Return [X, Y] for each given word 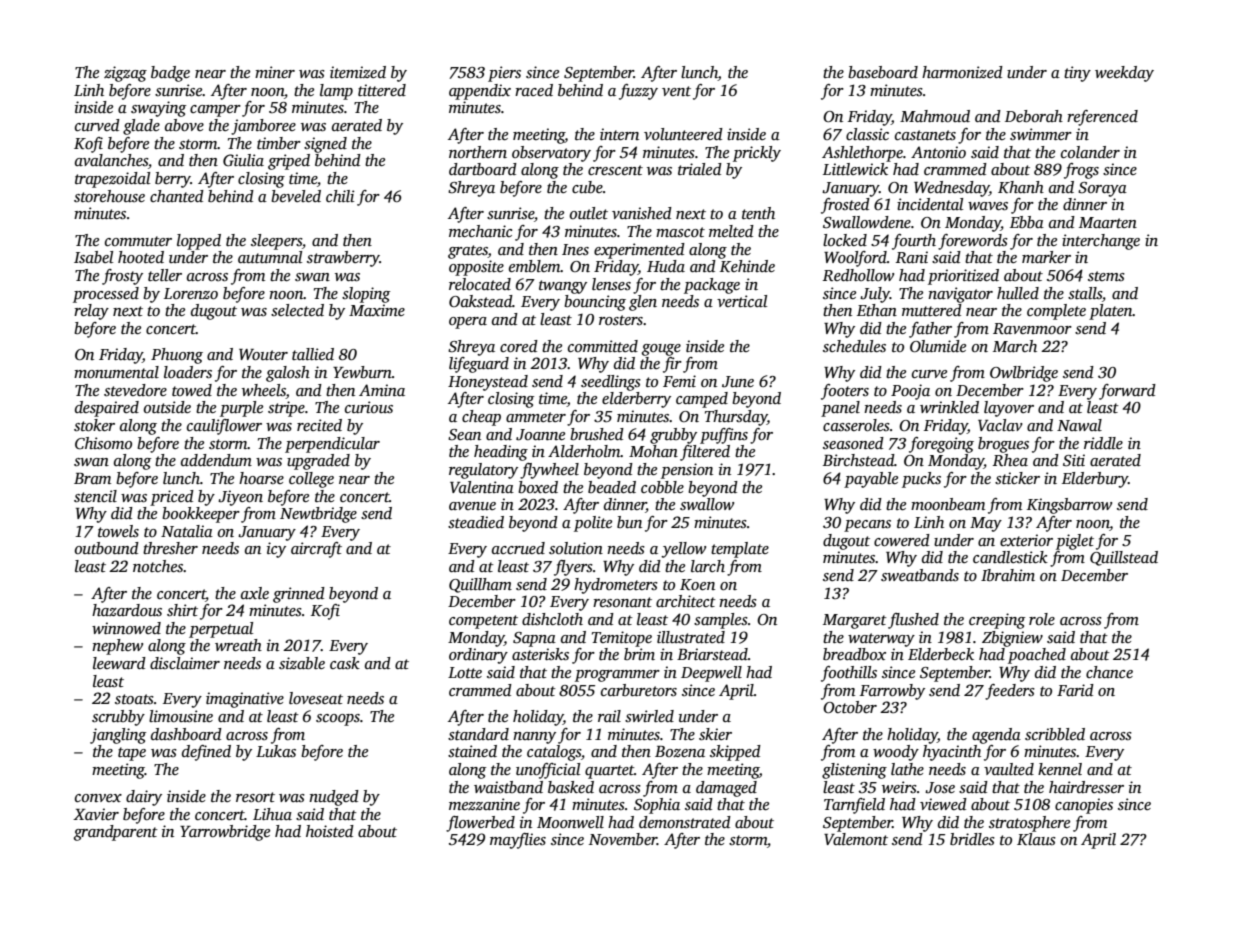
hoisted [330, 831]
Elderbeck [941, 654]
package [712, 286]
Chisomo [103, 443]
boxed [538, 487]
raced [534, 90]
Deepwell [711, 674]
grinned [299, 595]
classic [867, 134]
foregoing [941, 445]
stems [1106, 276]
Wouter [263, 354]
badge [170, 74]
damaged [726, 789]
